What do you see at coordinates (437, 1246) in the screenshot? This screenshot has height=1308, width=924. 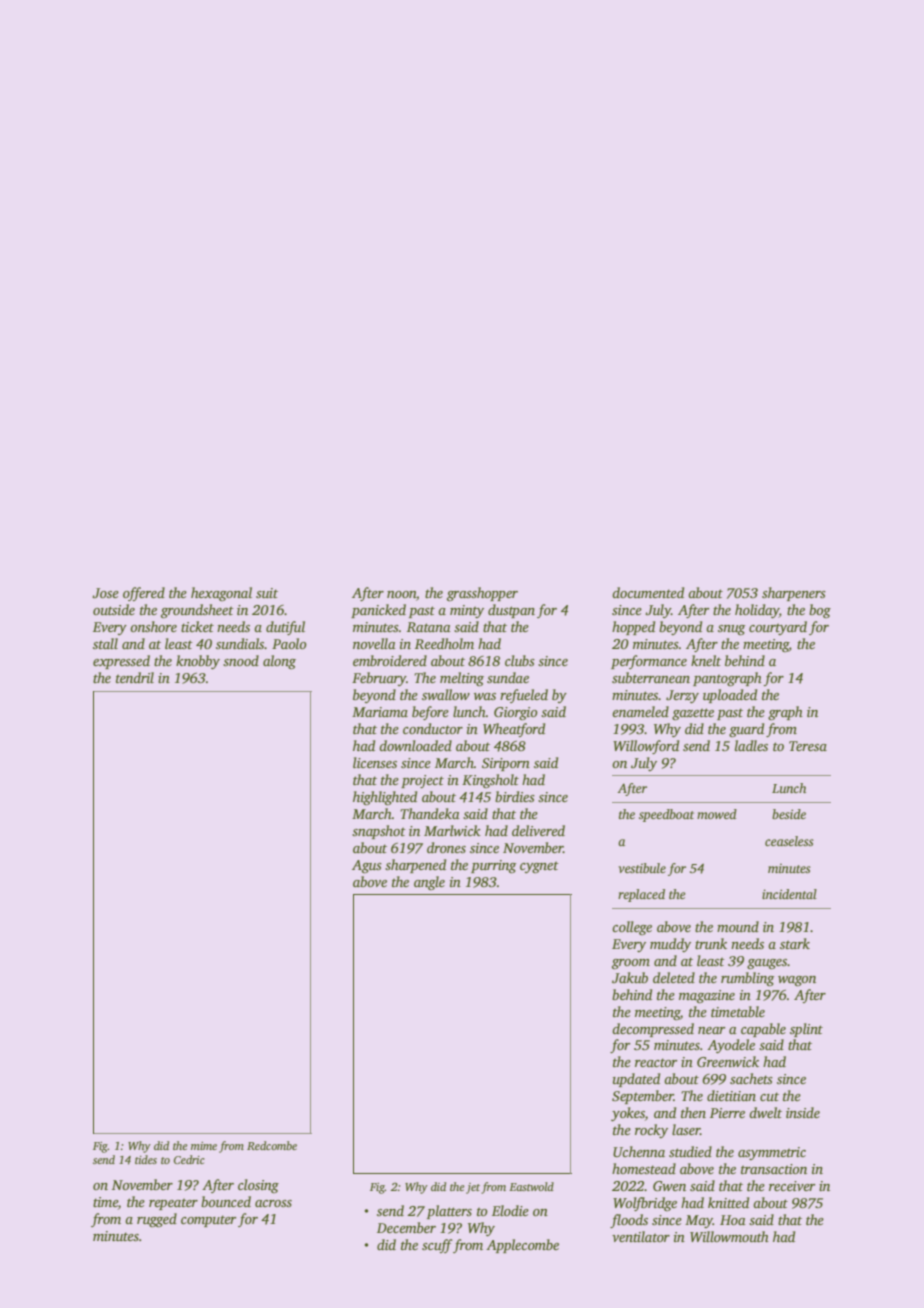 I see `scuff` at bounding box center [437, 1246].
